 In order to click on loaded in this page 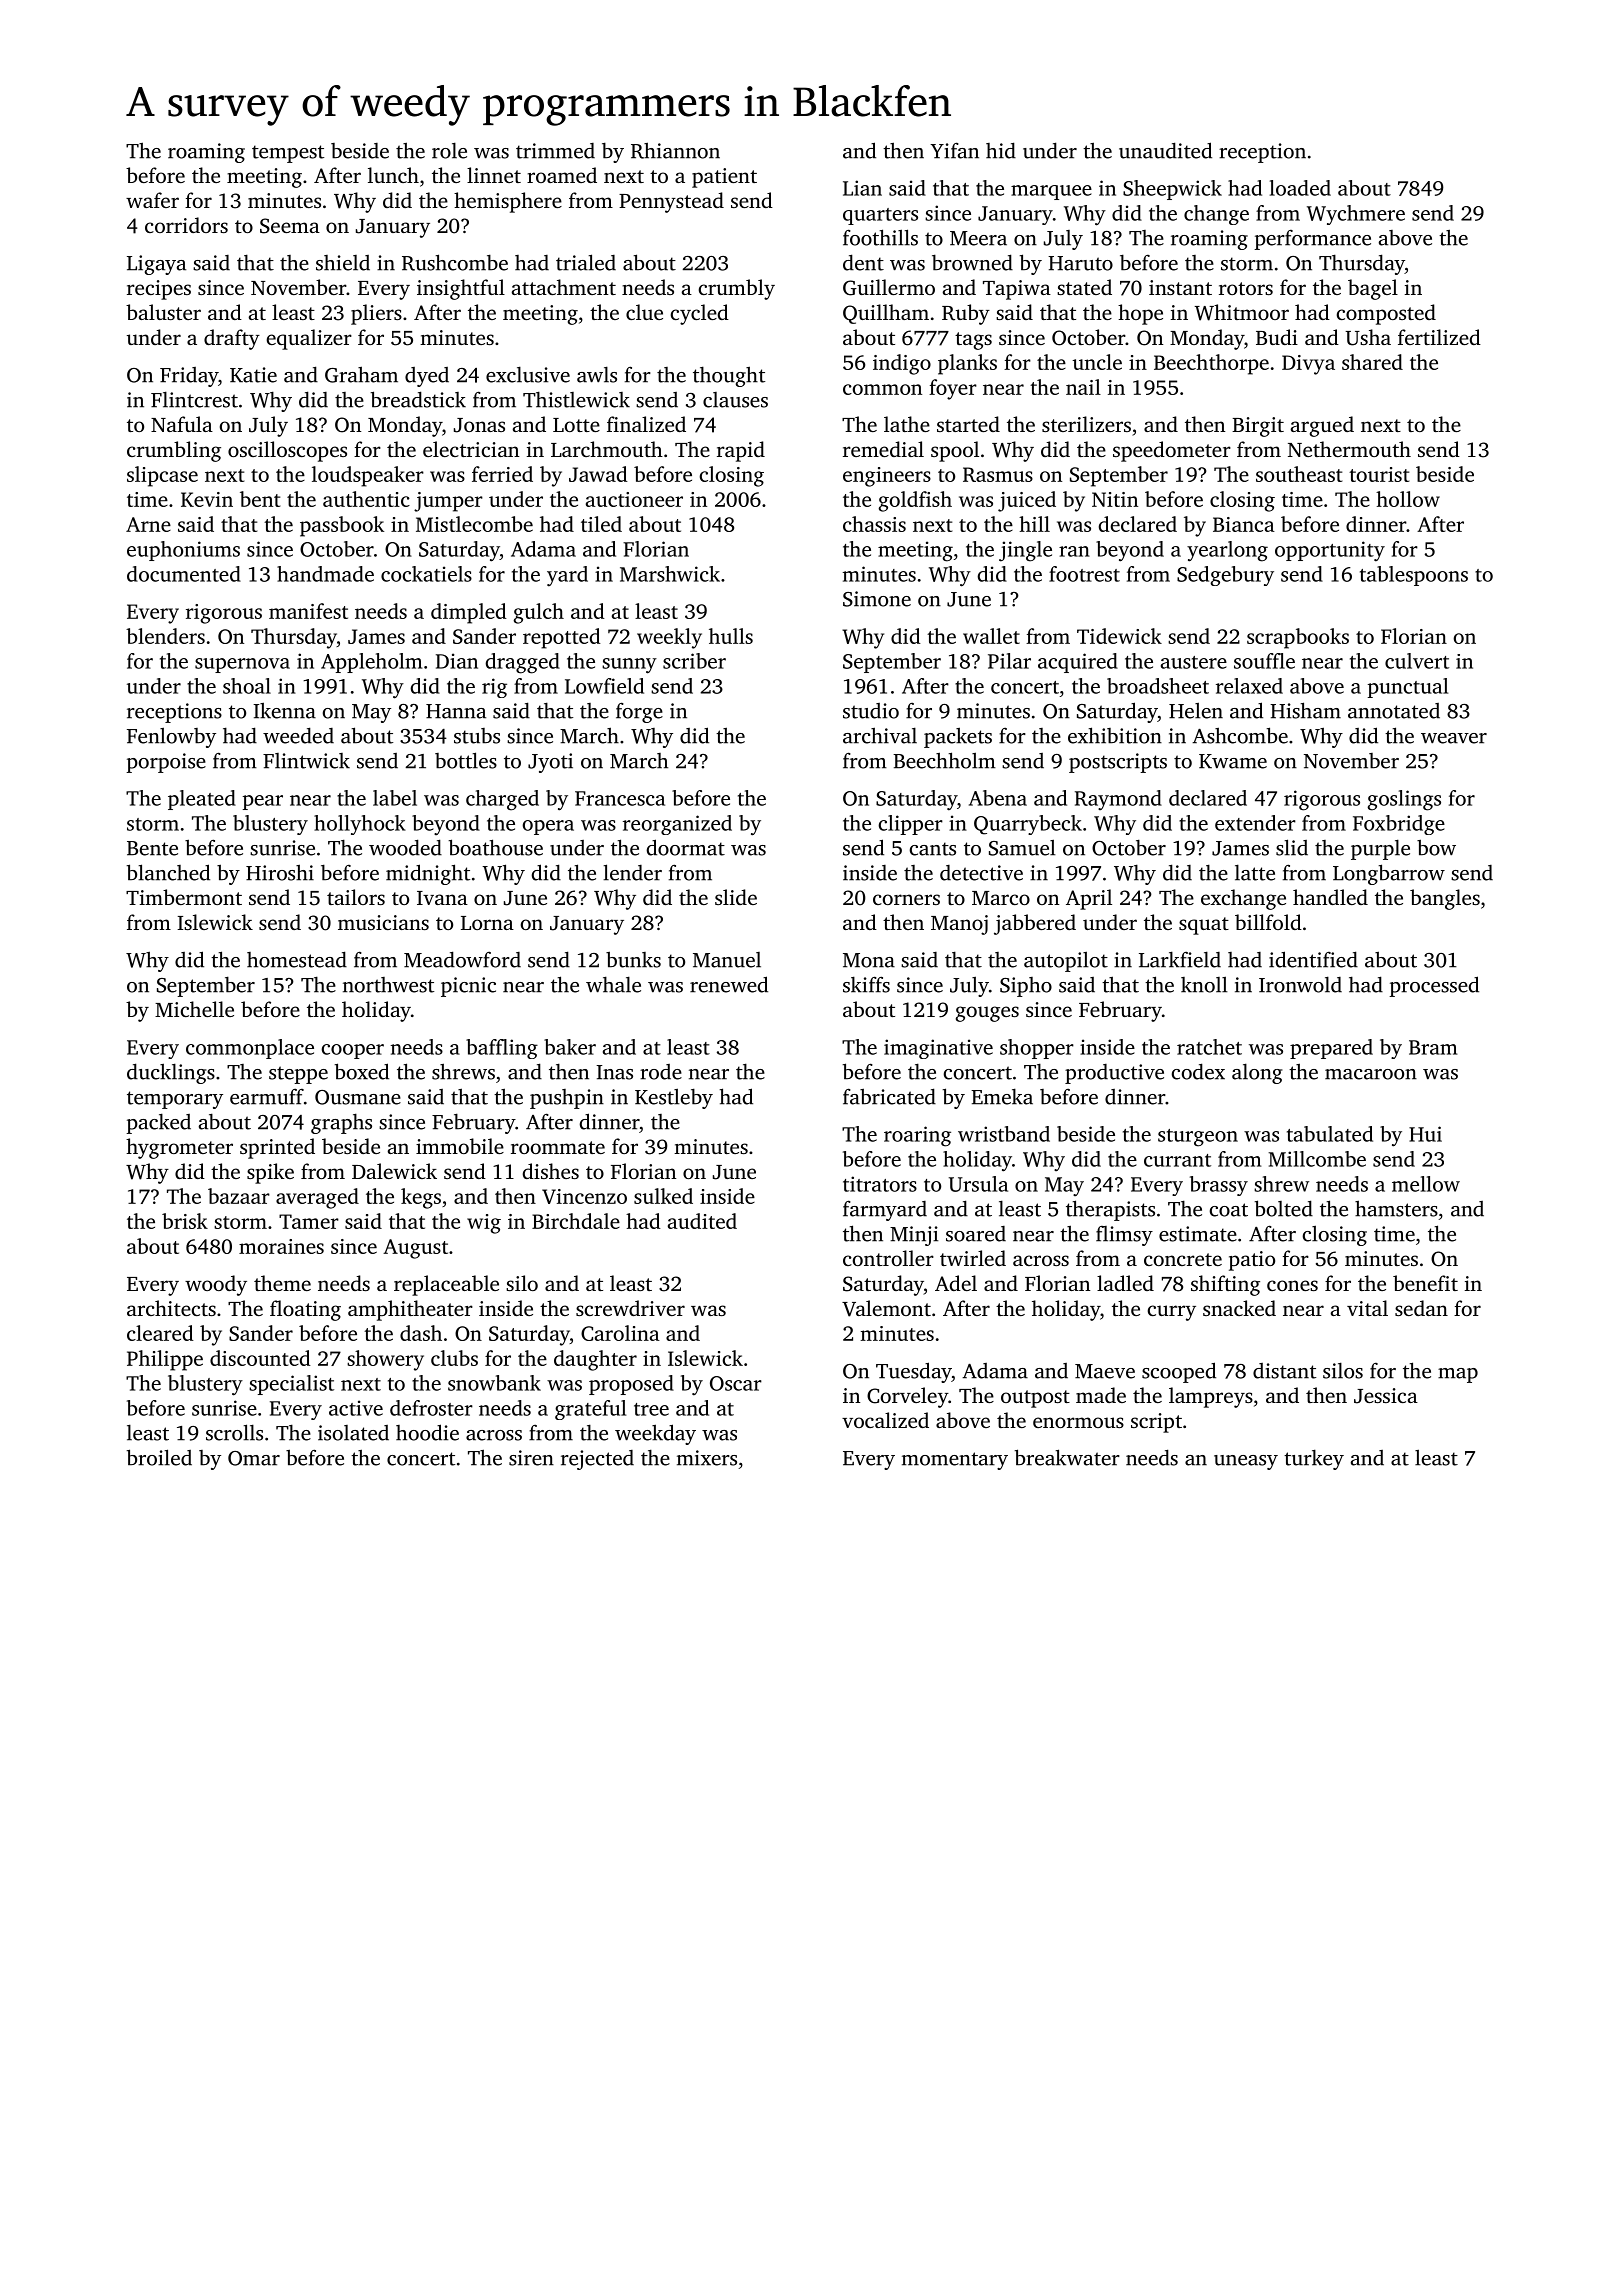, I will do `click(1300, 188)`.
